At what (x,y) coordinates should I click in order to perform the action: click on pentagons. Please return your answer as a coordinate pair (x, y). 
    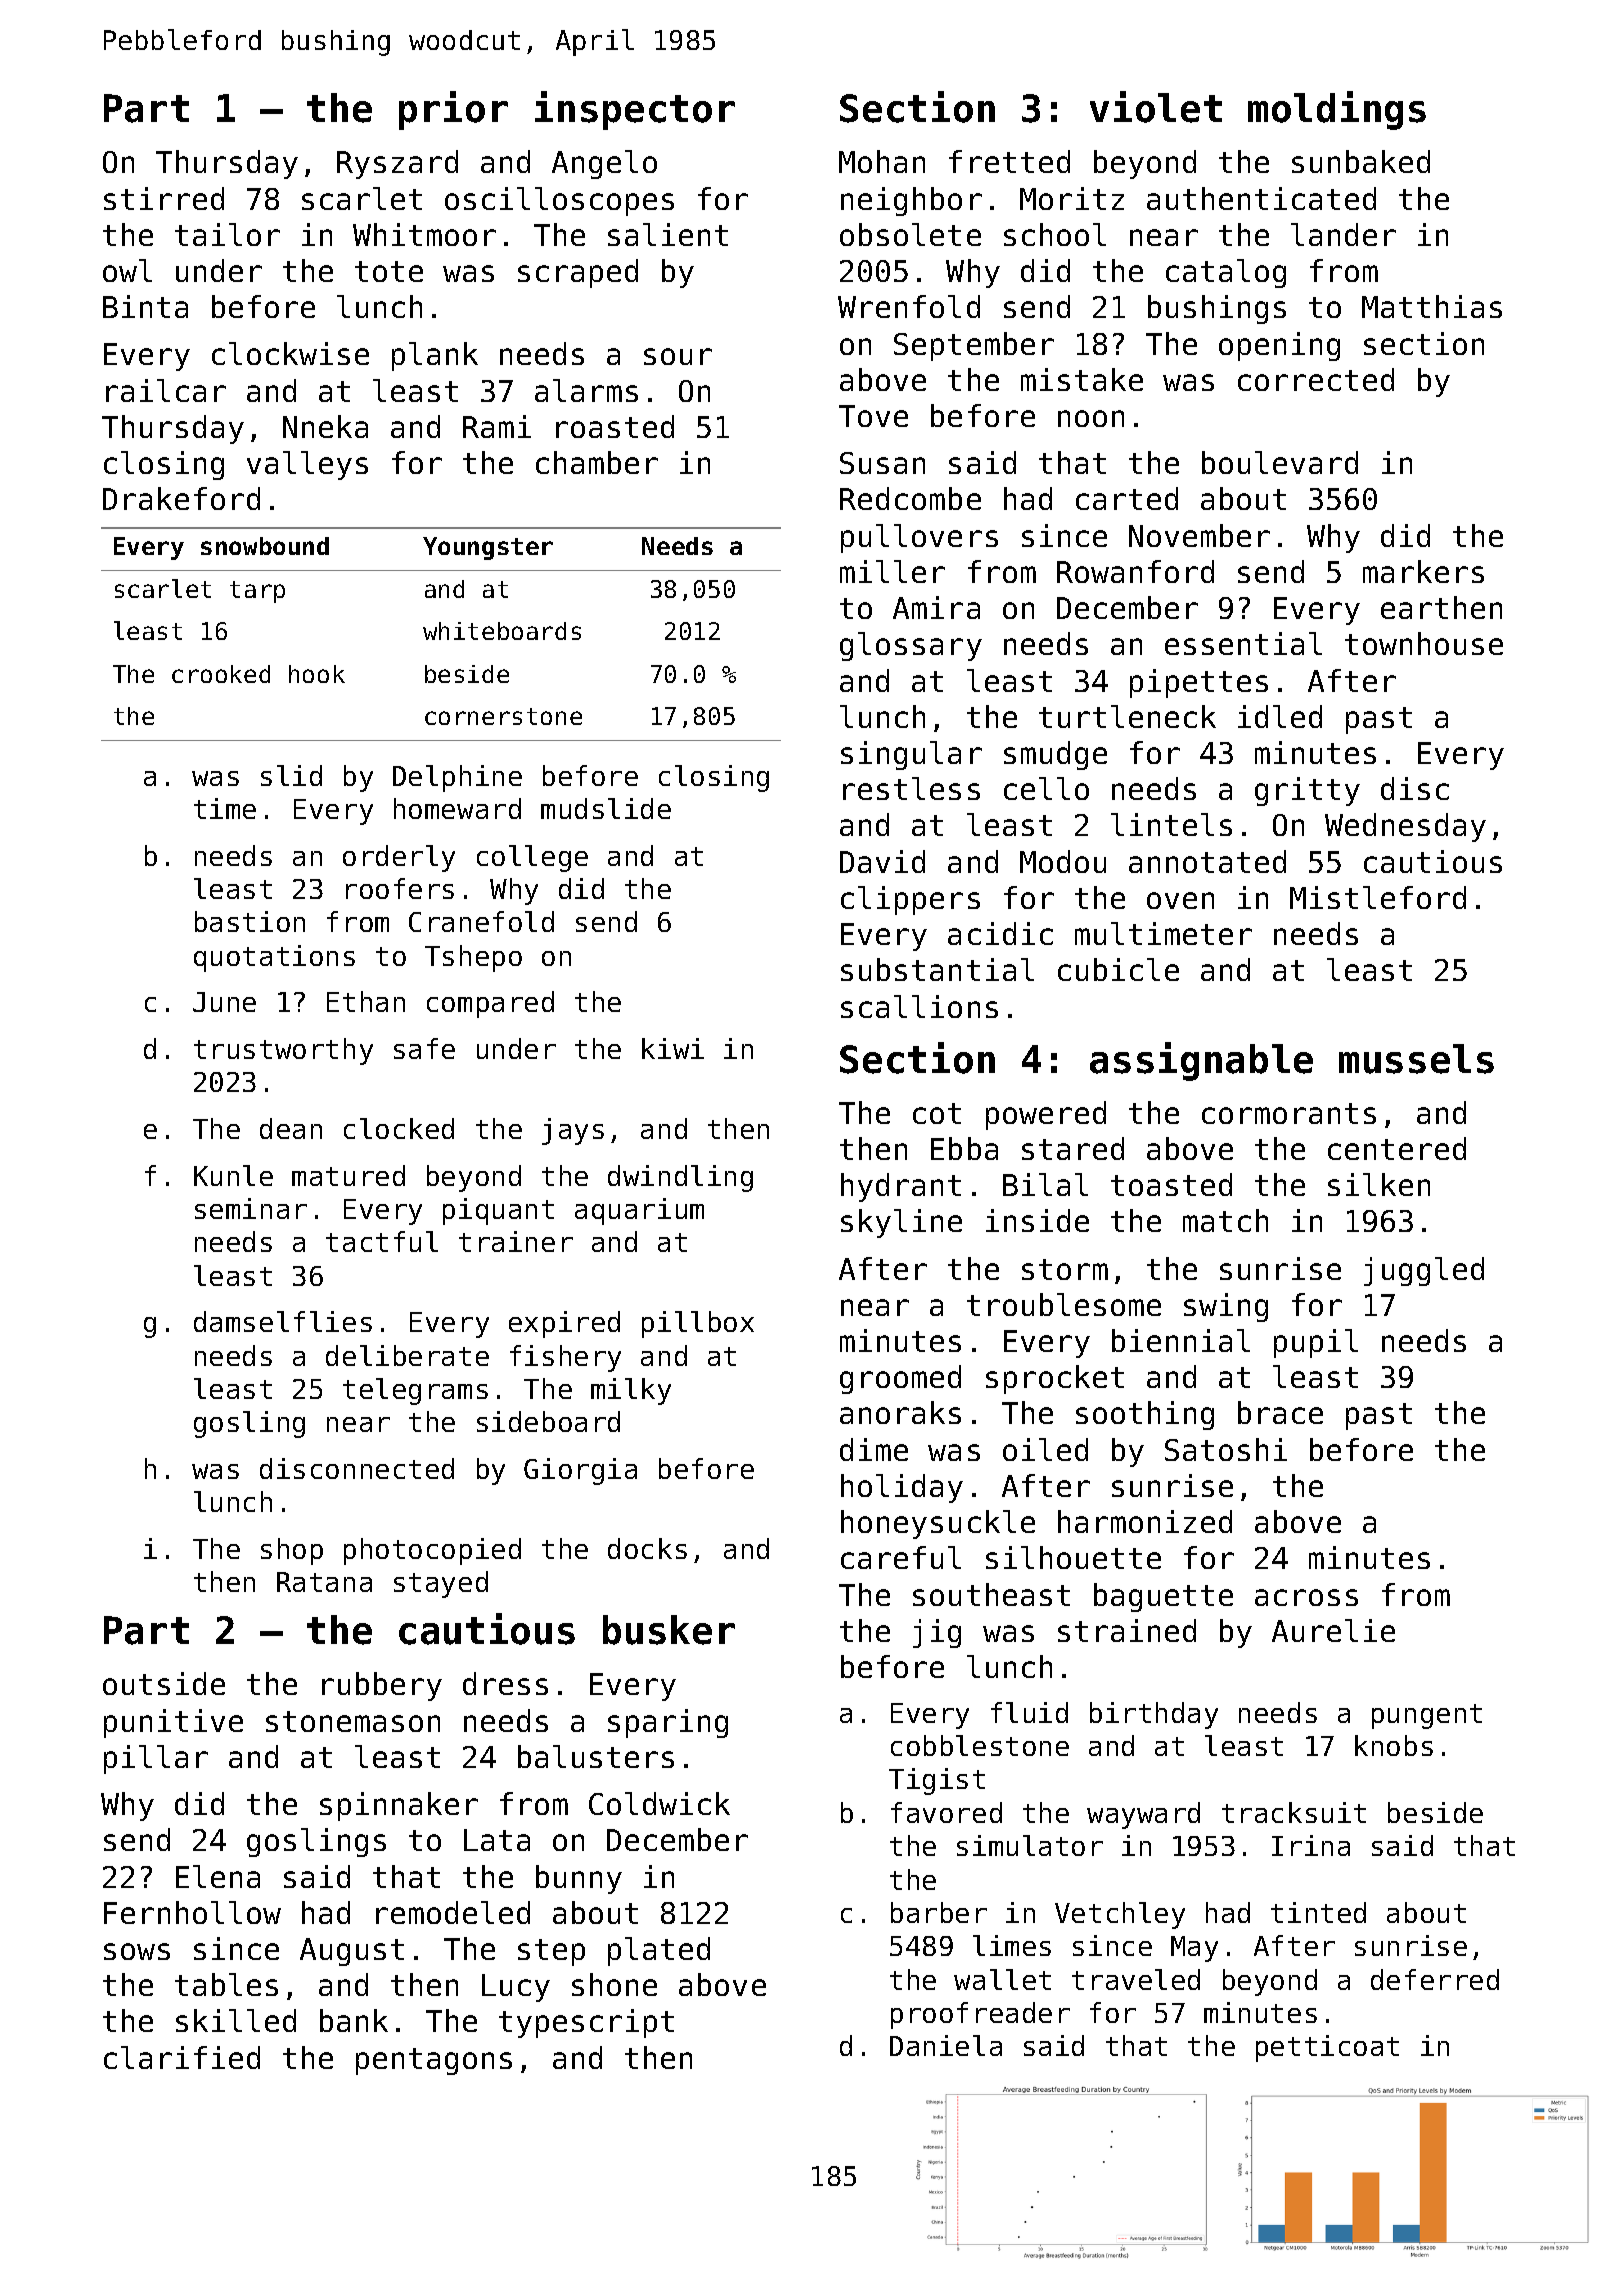
    Looking at the image, I should click on (434, 2061).
